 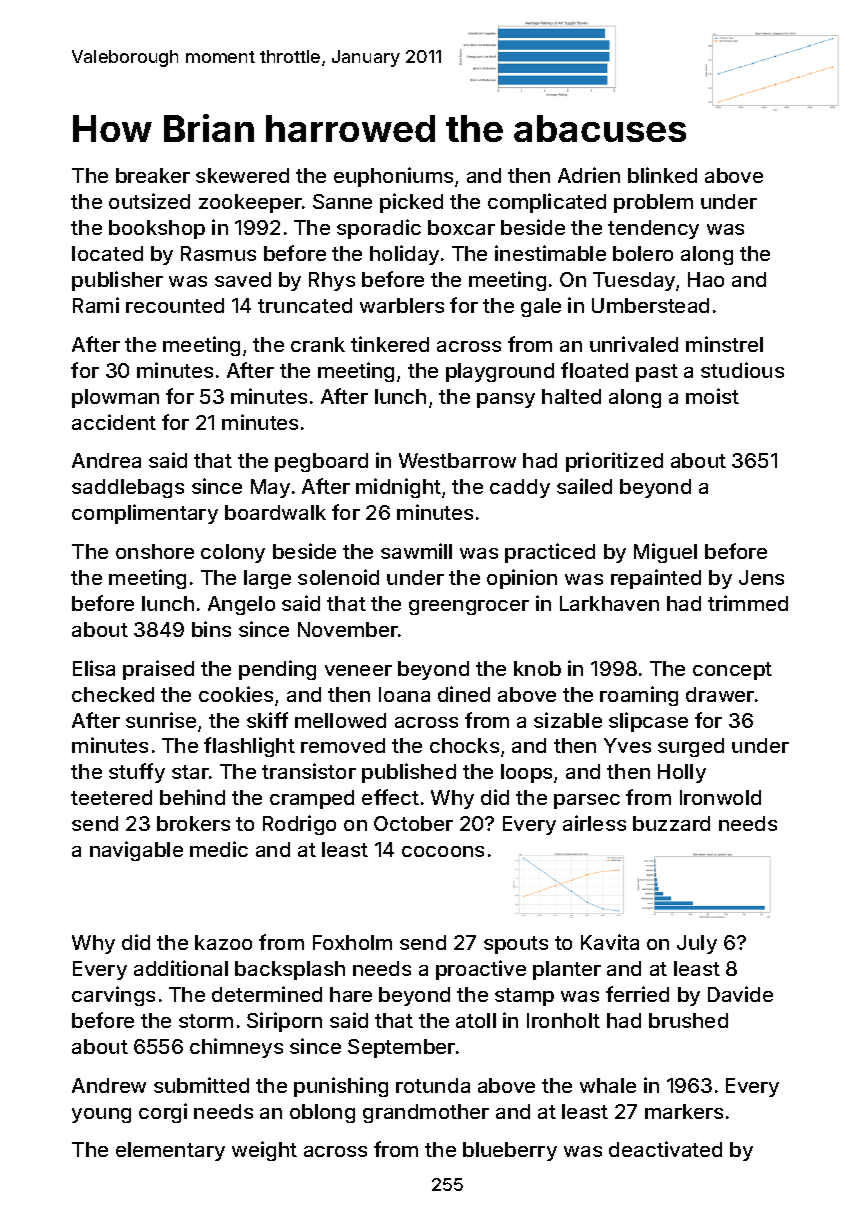 What do you see at coordinates (351, 994) in the document?
I see `hare` at bounding box center [351, 994].
